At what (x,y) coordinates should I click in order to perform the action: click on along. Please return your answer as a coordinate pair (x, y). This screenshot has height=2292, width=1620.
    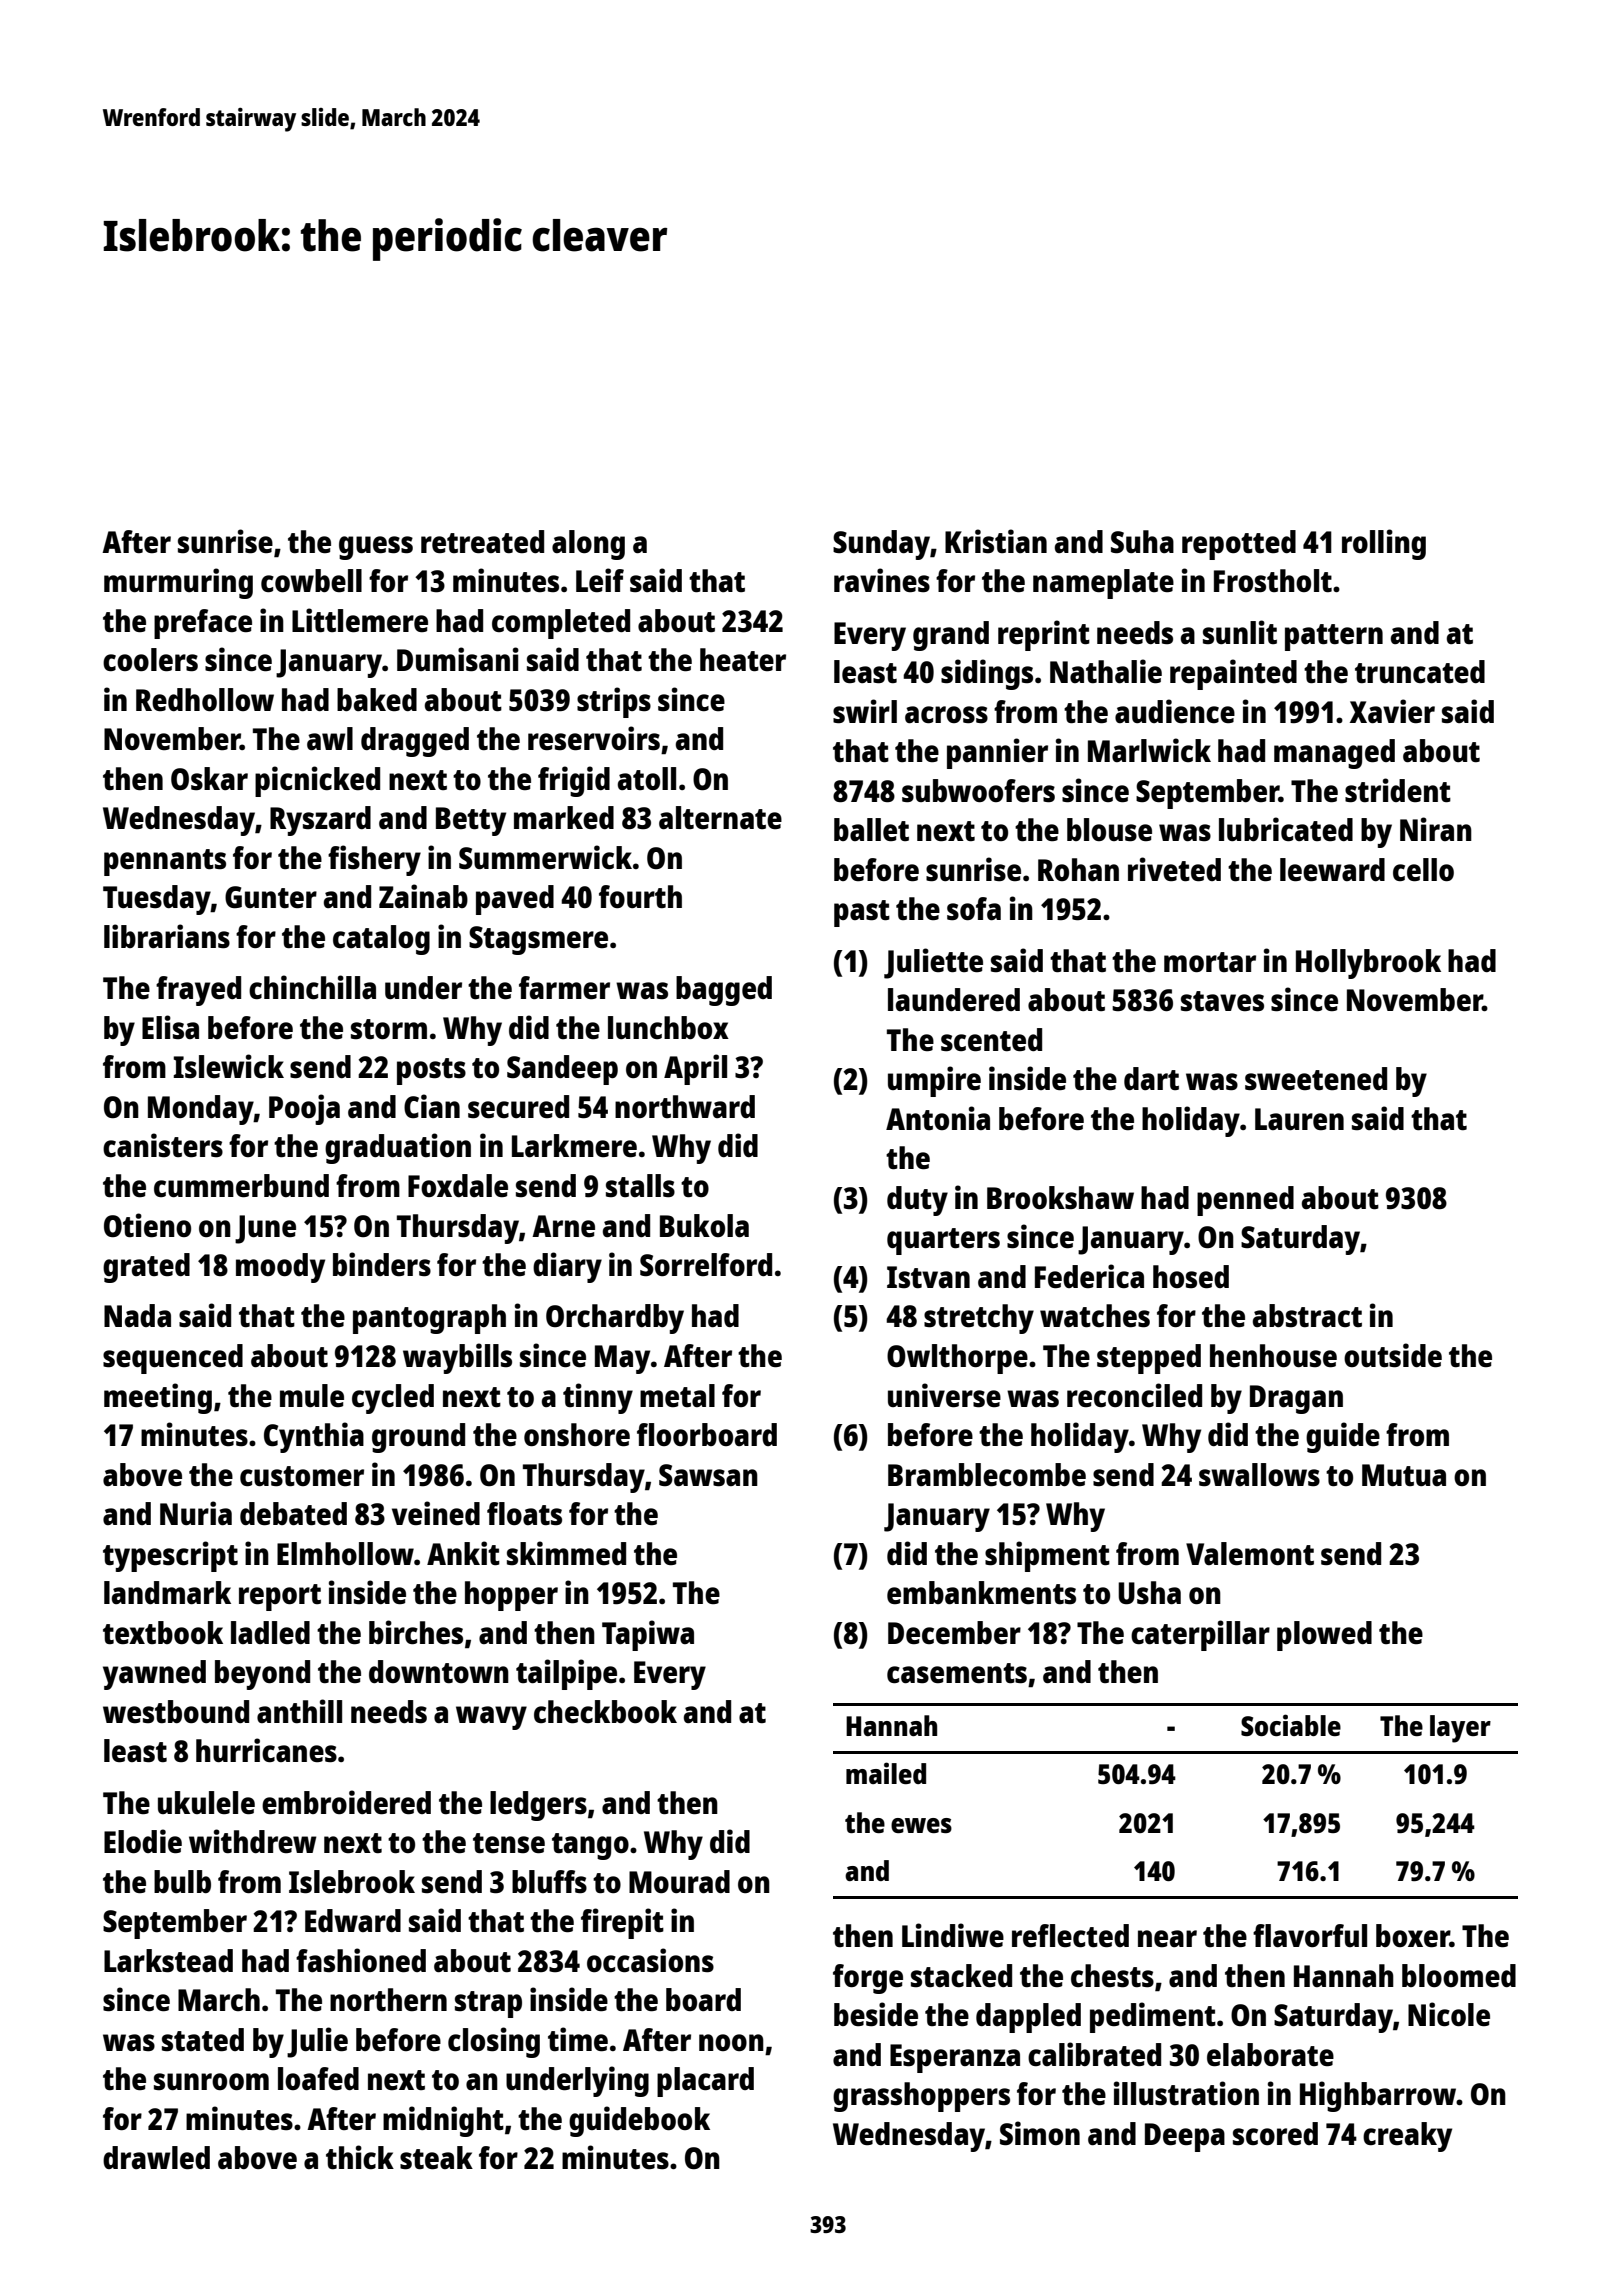
    Looking at the image, I should click on (588, 545).
